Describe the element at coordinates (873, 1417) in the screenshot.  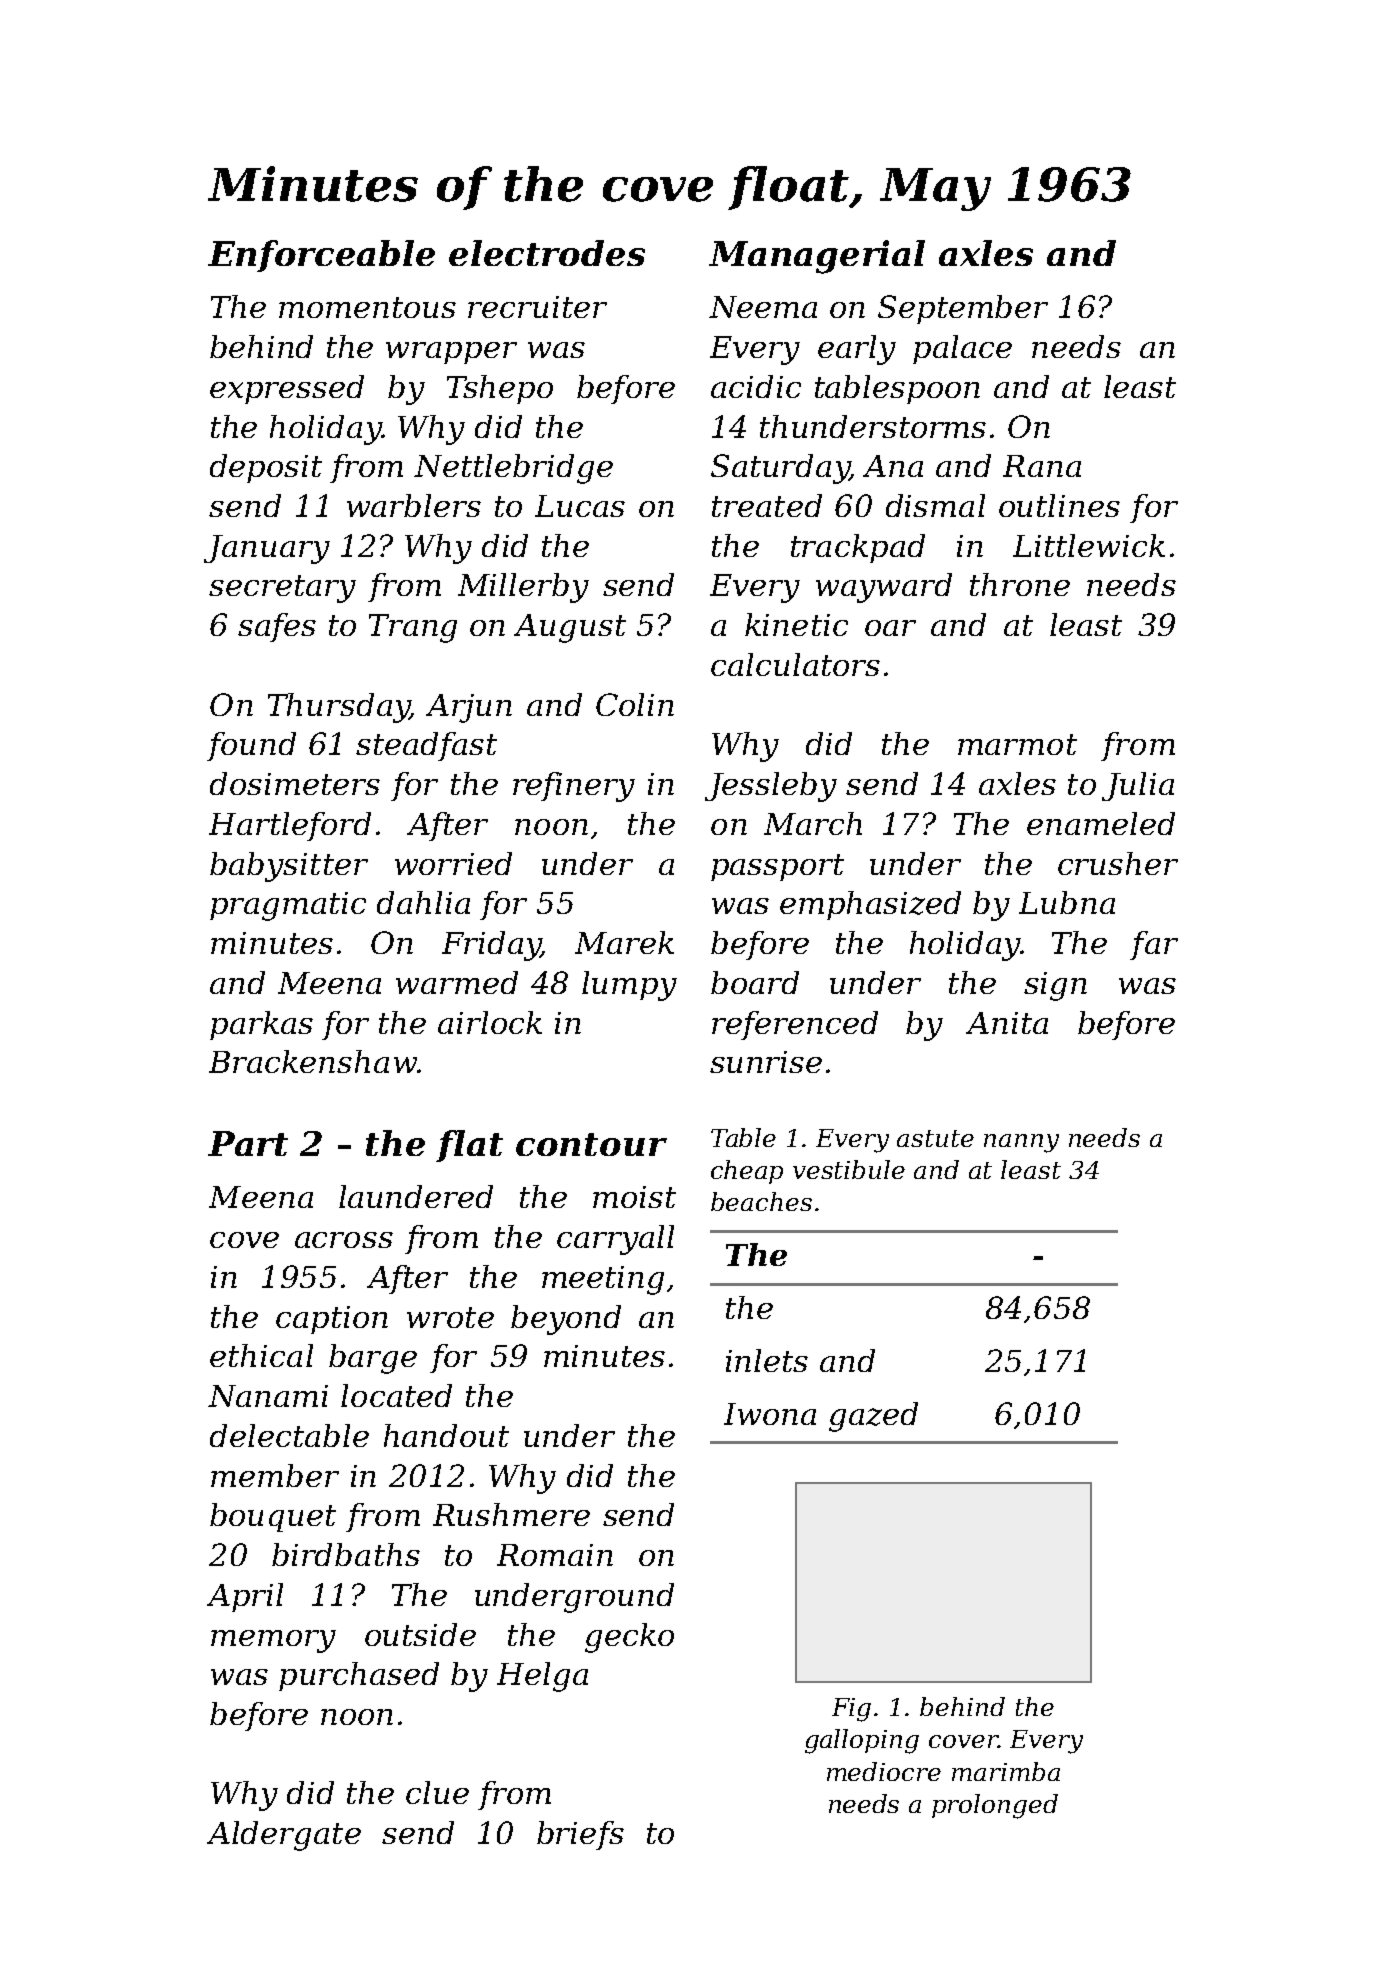
I see `gazed` at that location.
